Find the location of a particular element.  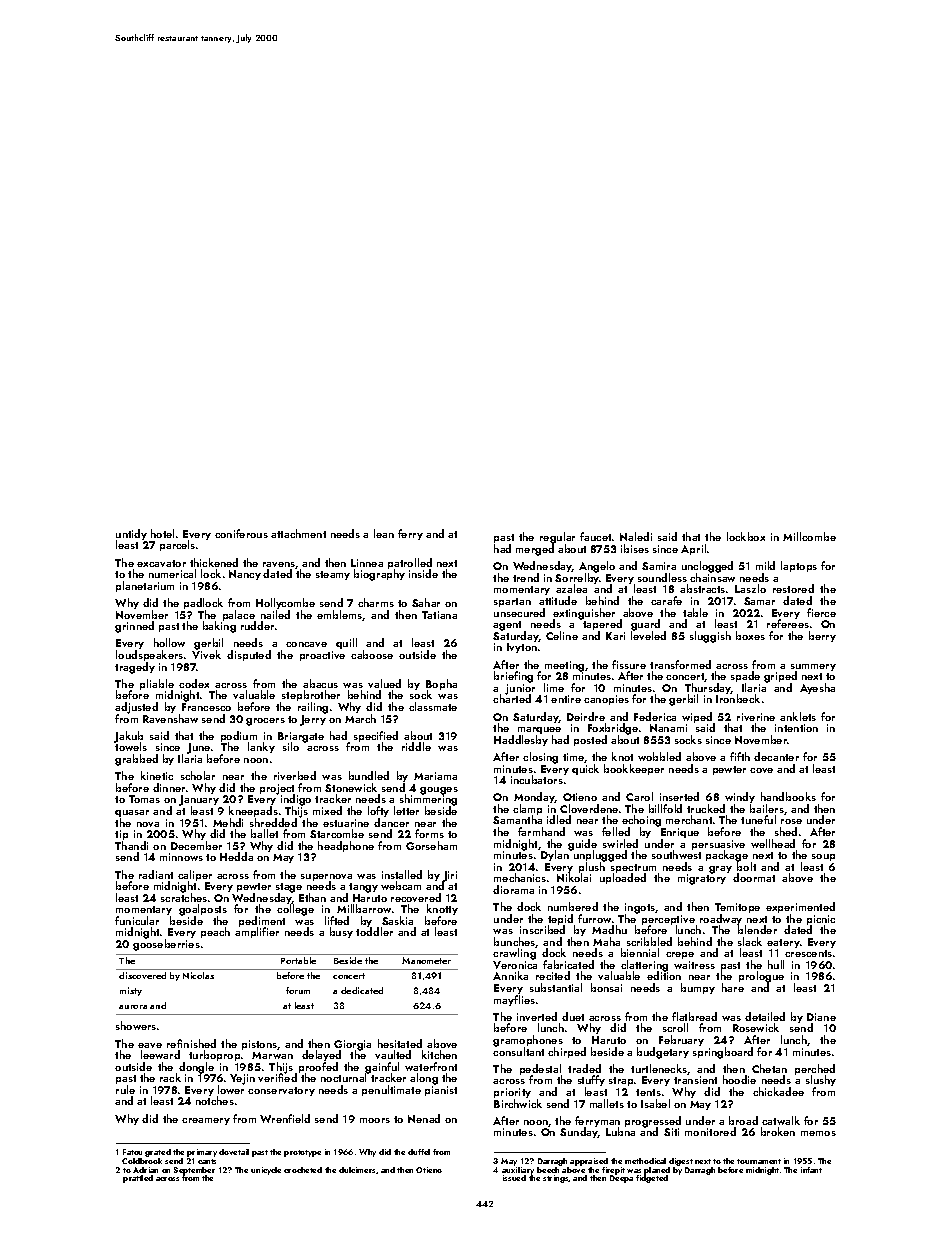

duet is located at coordinates (573, 1016).
